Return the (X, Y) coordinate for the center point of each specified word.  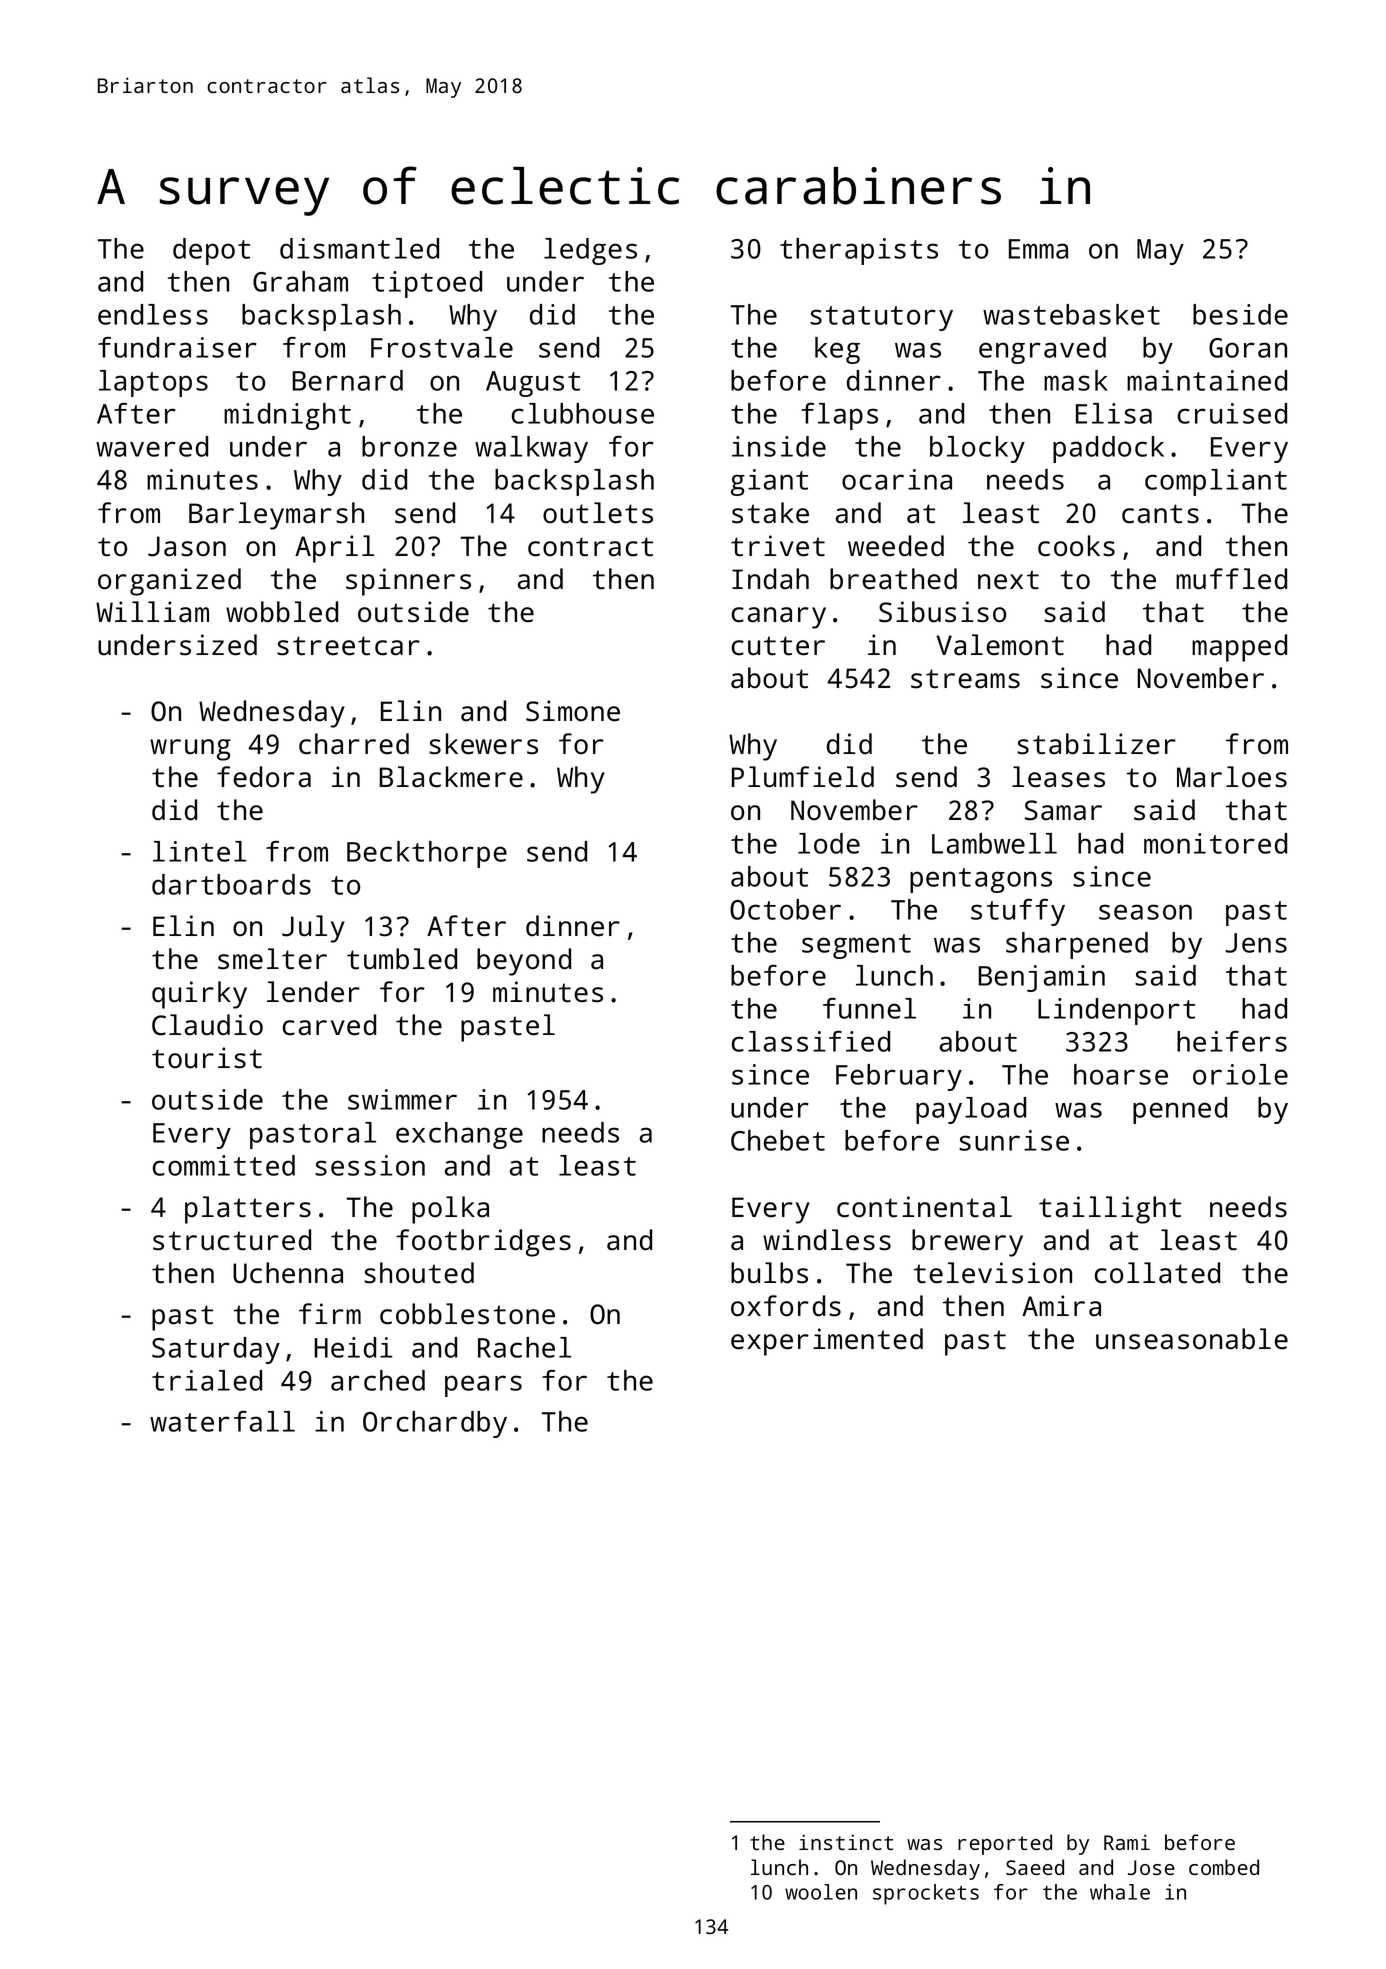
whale (1120, 1892)
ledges (590, 251)
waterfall (222, 1421)
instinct (846, 1842)
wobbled (282, 612)
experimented (827, 1342)
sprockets (926, 1894)
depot (211, 251)
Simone (573, 711)
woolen (821, 1892)
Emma (1038, 249)
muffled (1231, 579)
